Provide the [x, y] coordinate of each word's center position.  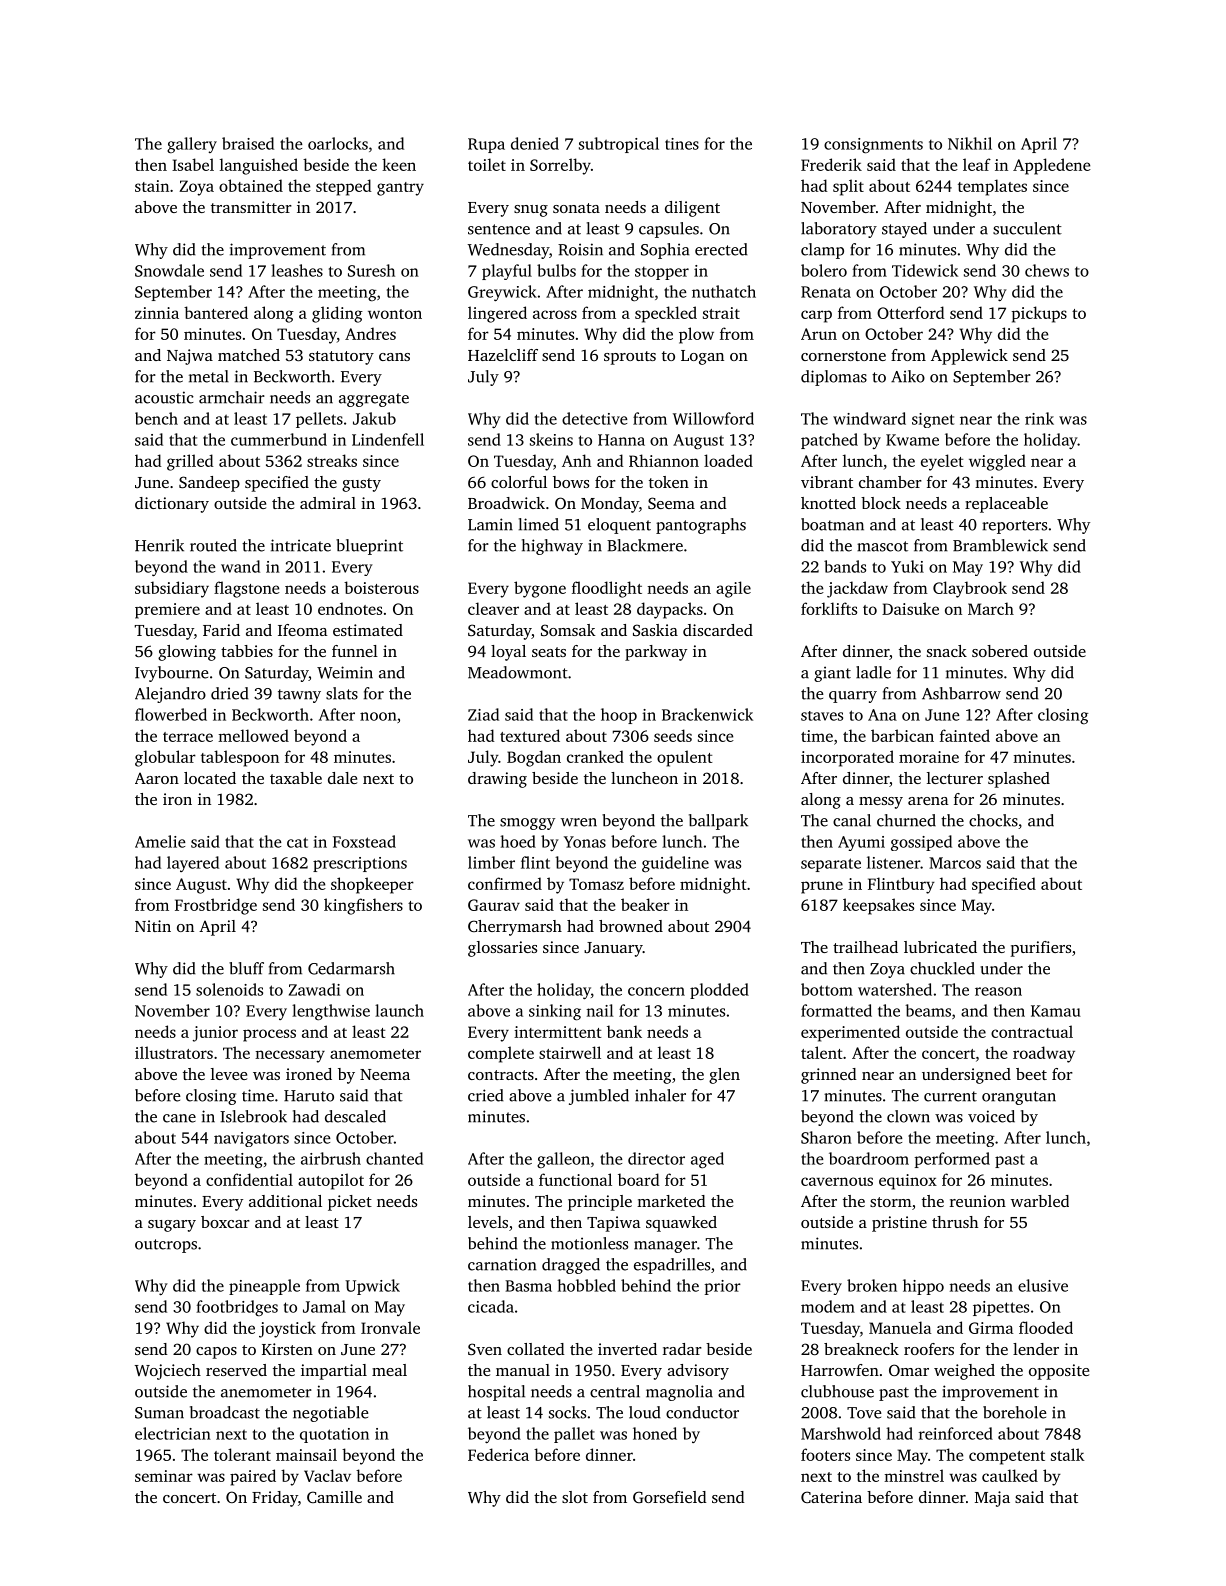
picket [350, 1203]
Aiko [908, 376]
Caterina [831, 1497]
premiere [167, 611]
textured [530, 735]
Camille [334, 1497]
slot [575, 1497]
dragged [571, 1266]
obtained [251, 185]
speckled [666, 314]
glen [724, 1076]
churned [906, 820]
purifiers [1041, 949]
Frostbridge [216, 906]
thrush [955, 1222]
